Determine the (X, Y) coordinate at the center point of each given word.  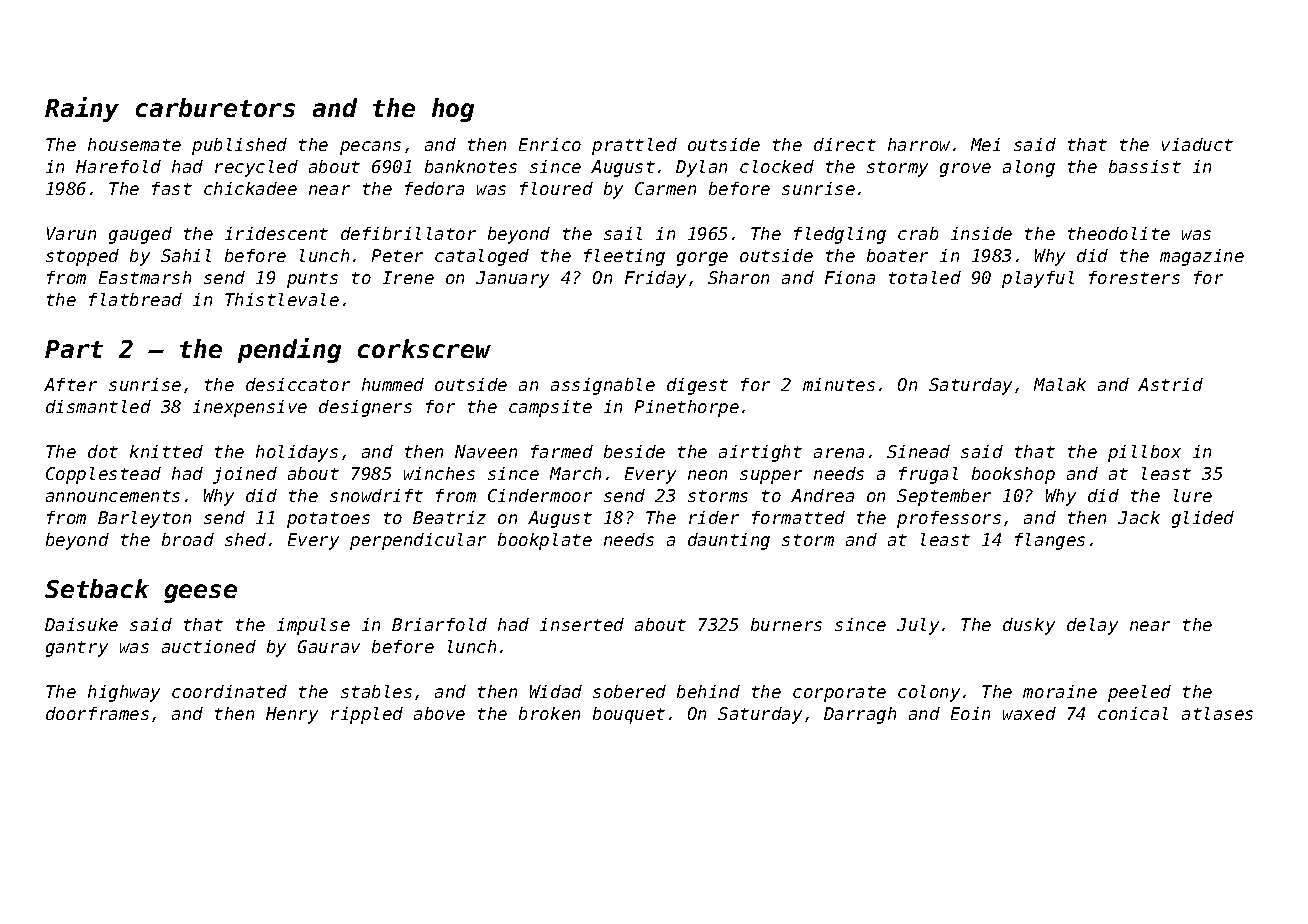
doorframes (97, 713)
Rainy (82, 109)
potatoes (328, 520)
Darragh (860, 715)
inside (981, 233)
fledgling (840, 235)
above (439, 713)
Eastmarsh (145, 277)
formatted (798, 517)
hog (453, 110)
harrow (919, 144)
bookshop (1013, 475)
